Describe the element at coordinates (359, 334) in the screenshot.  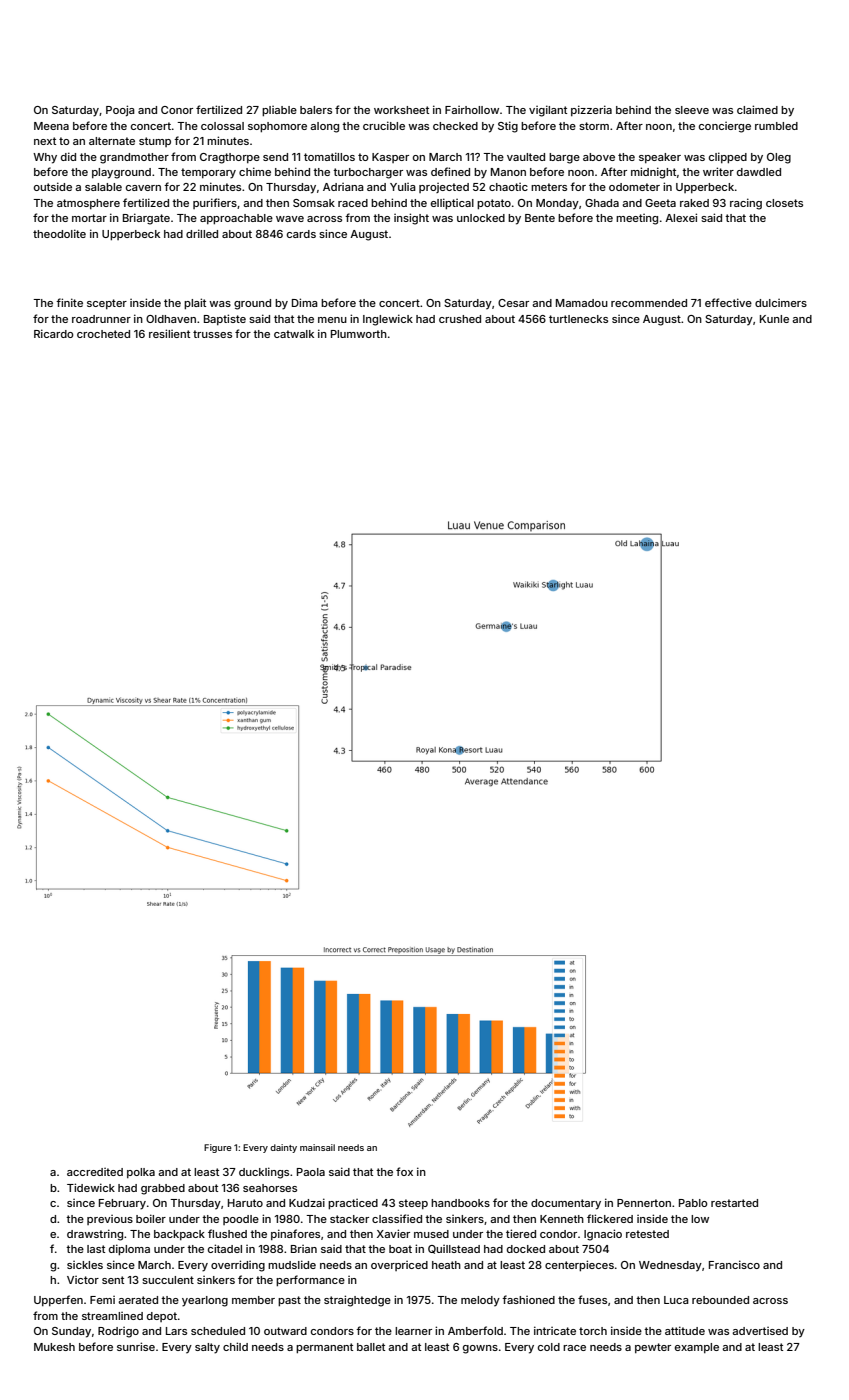
I see `Plumworth` at that location.
